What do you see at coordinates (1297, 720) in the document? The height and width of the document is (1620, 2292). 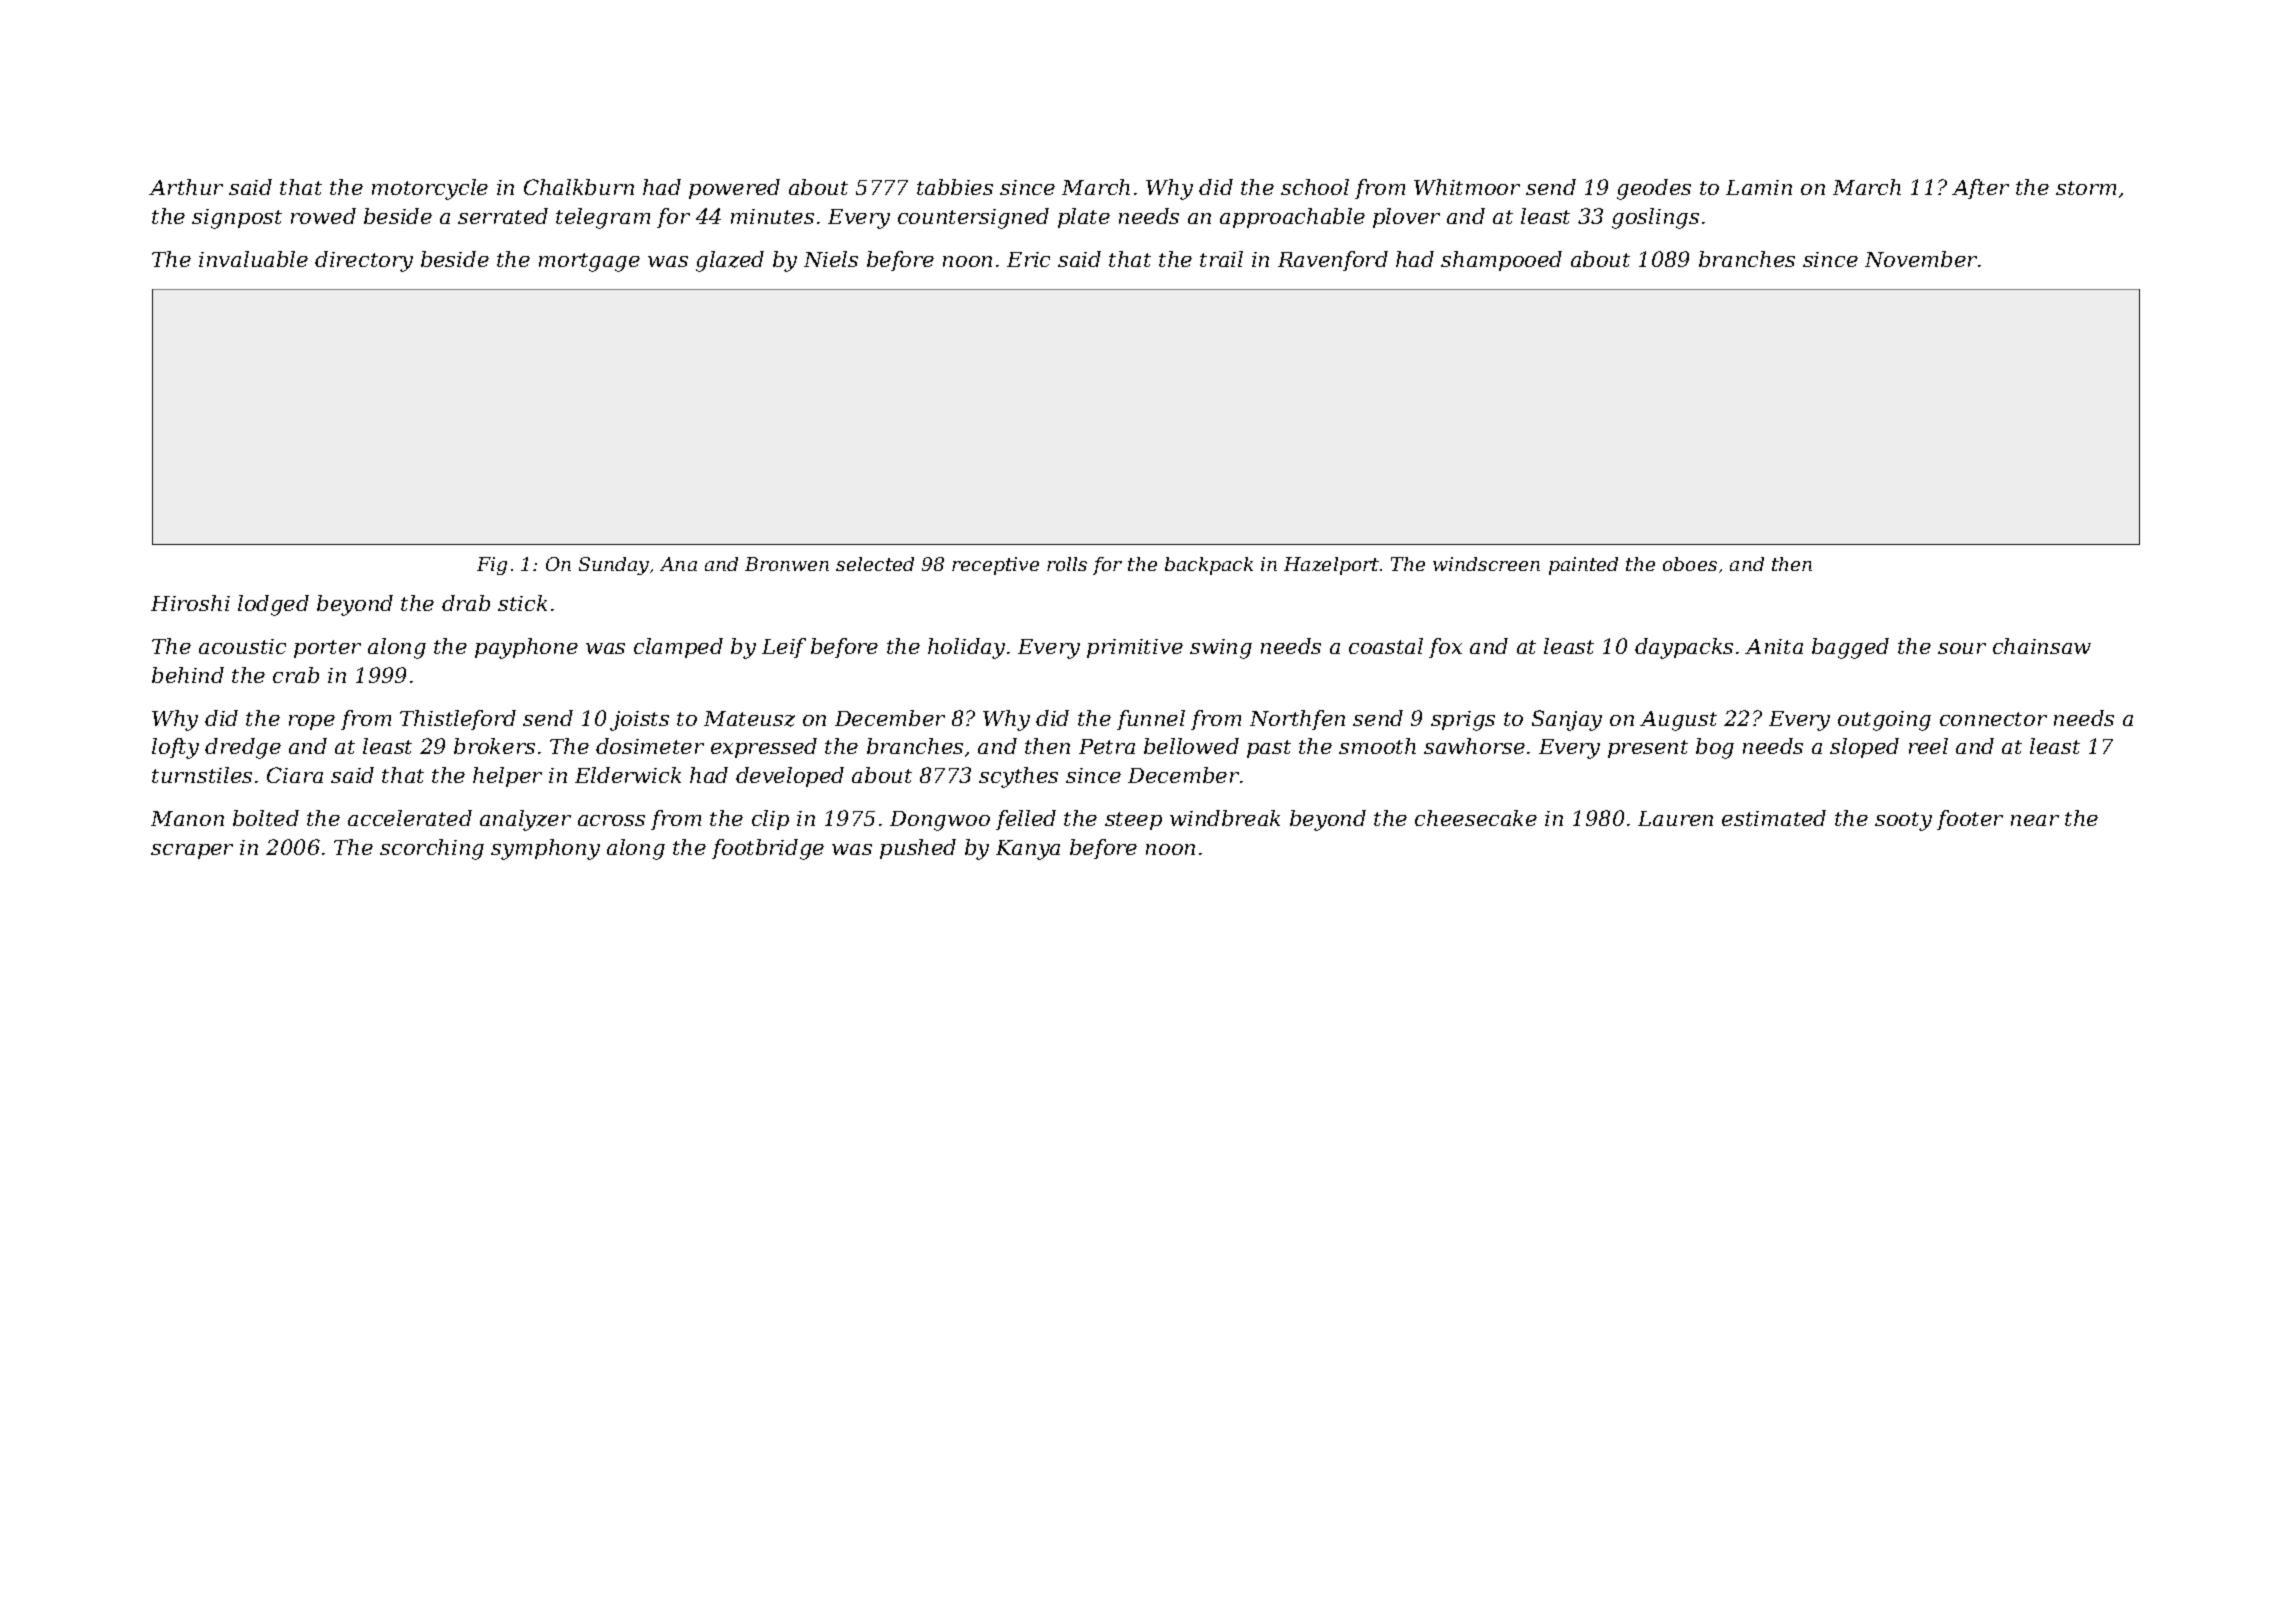 I see `Northfen` at bounding box center [1297, 720].
